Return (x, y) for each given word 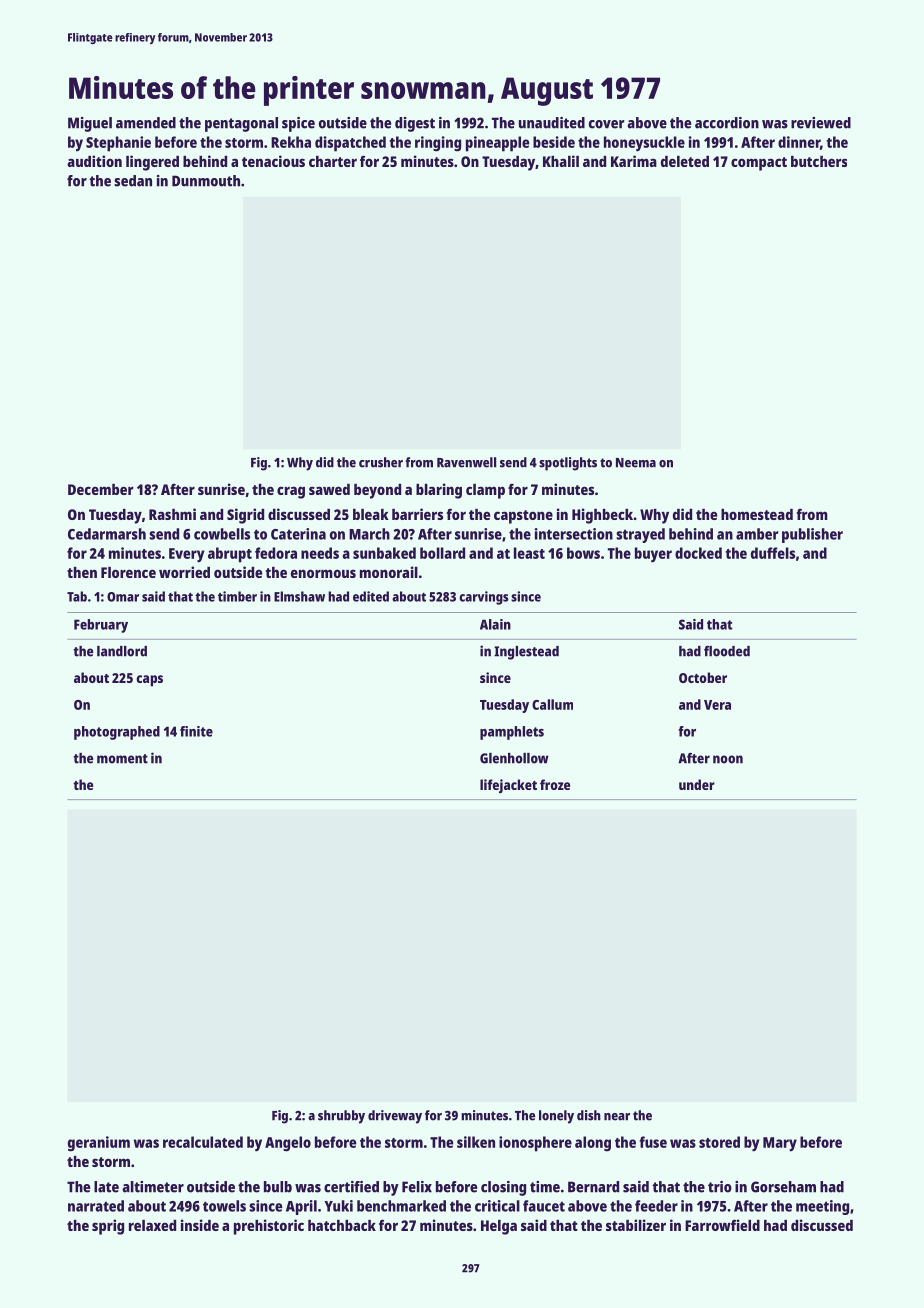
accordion (727, 123)
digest (415, 124)
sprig (108, 1227)
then (82, 572)
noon (728, 759)
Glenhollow (514, 758)
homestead (757, 514)
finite (196, 731)
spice (298, 124)
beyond (377, 491)
